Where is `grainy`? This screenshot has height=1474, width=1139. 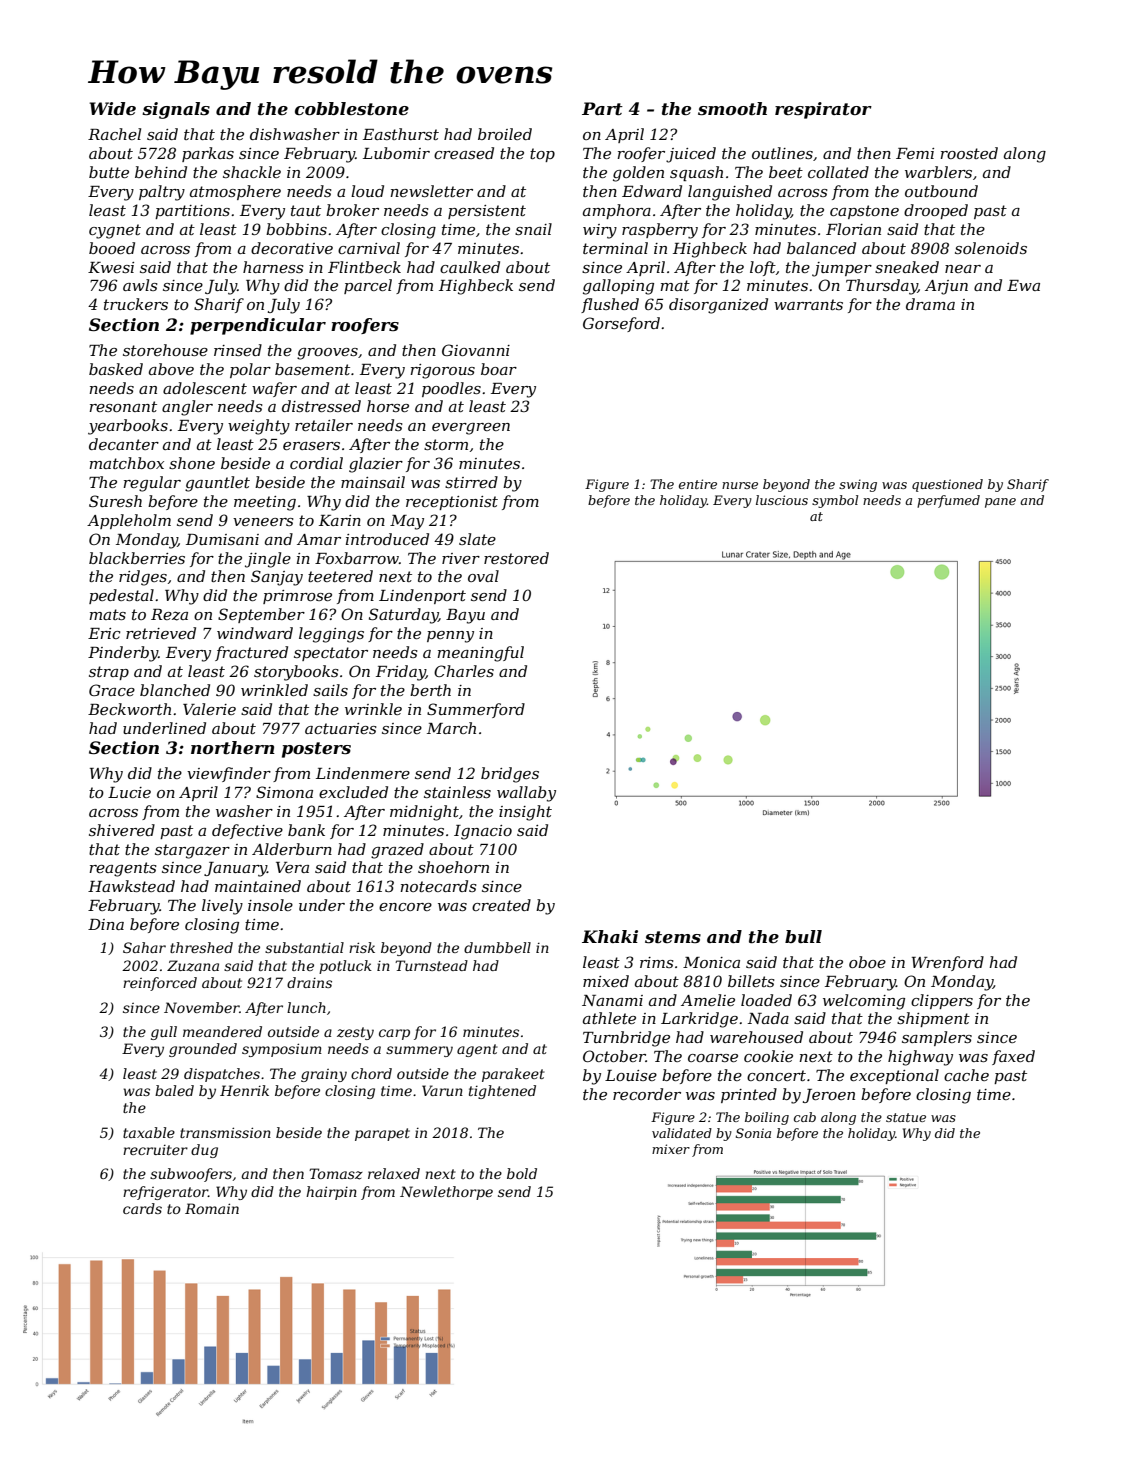 grainy is located at coordinates (324, 1075).
